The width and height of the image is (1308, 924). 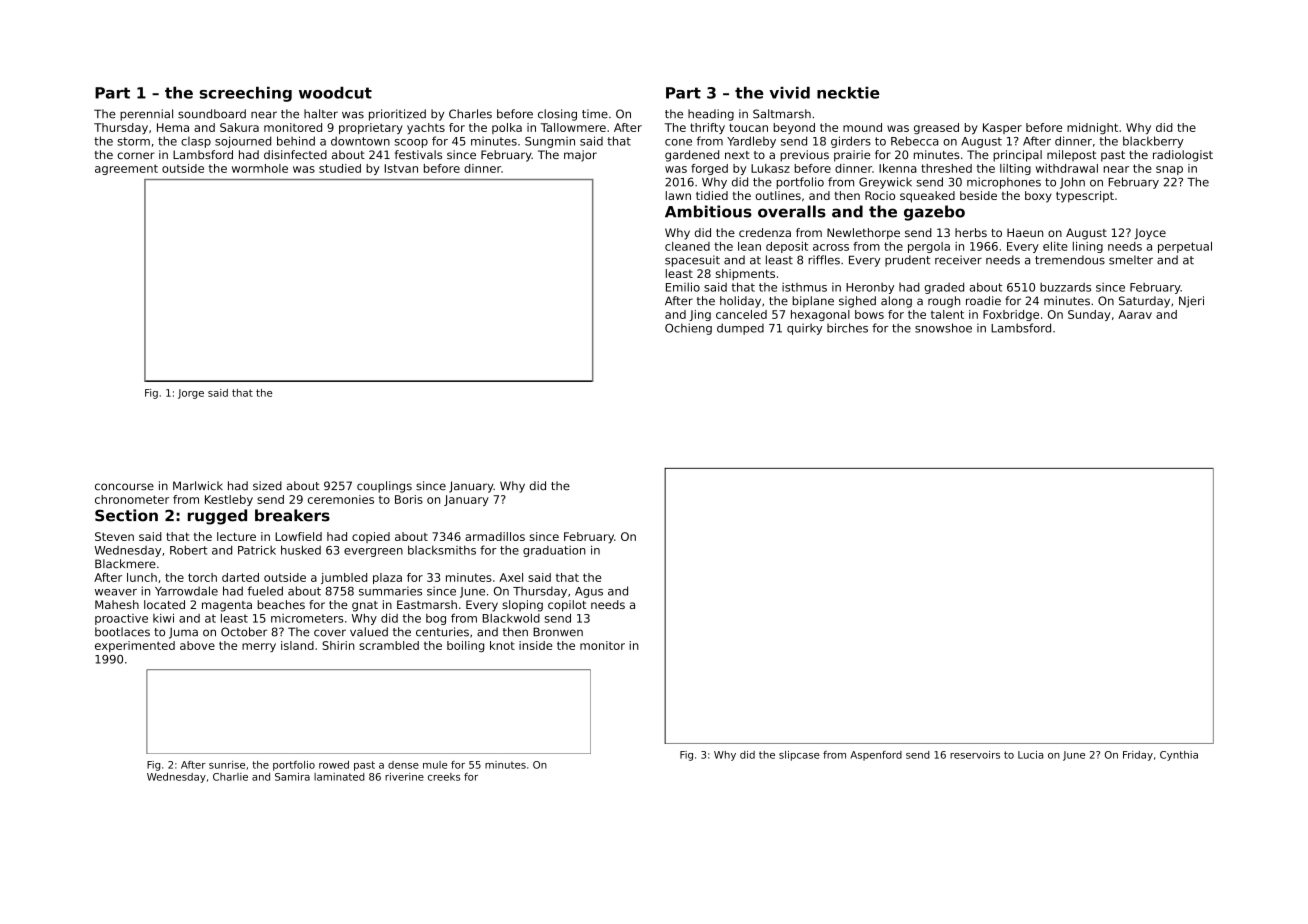 I want to click on snowshoe, so click(x=943, y=328).
